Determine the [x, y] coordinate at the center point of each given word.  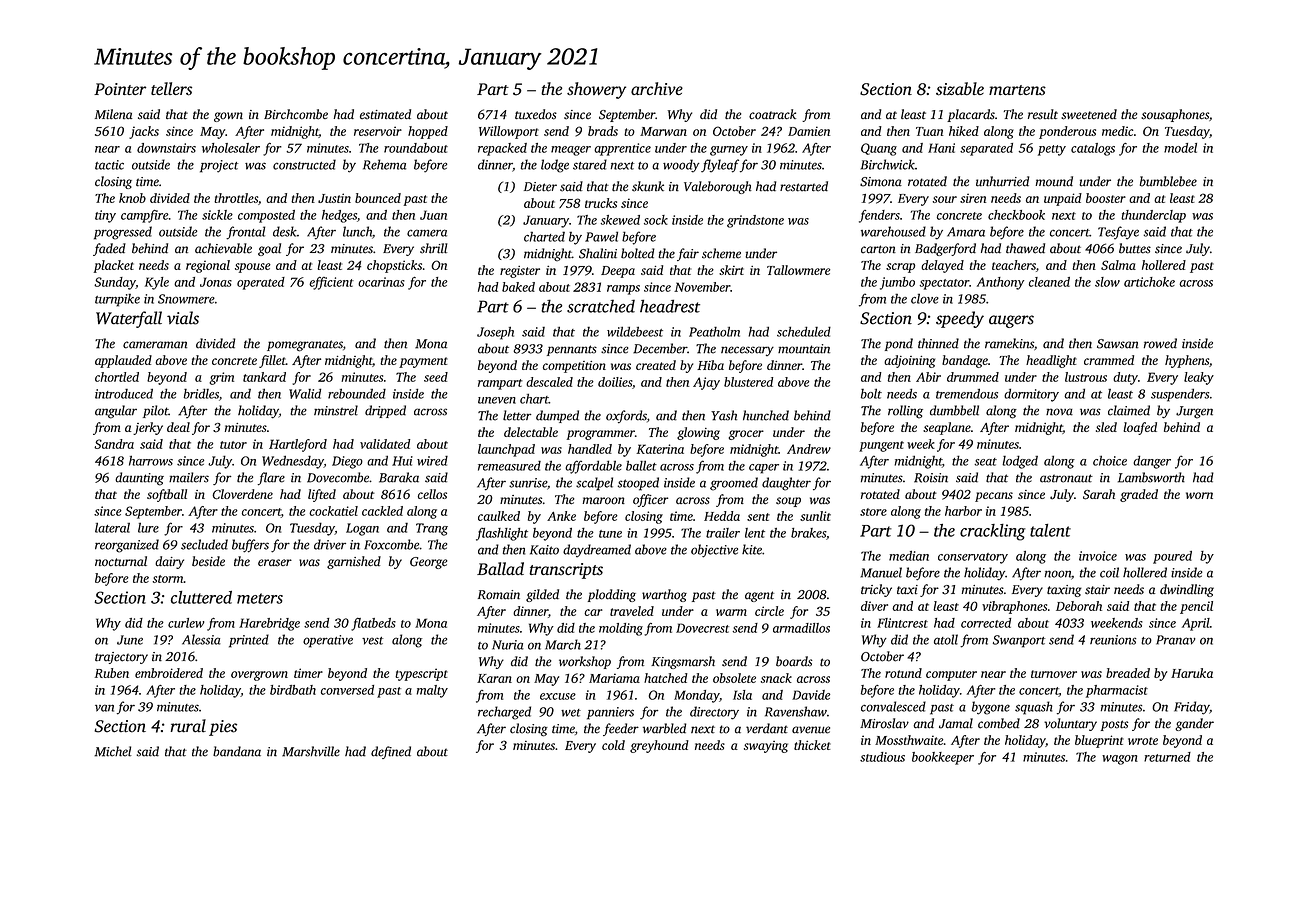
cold [613, 745]
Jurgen [1194, 412]
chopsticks [394, 266]
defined [391, 752]
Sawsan [1118, 344]
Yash [724, 415]
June [130, 640]
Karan [494, 678]
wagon [1120, 760]
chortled [117, 377]
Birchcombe [296, 114]
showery [596, 90]
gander [1194, 724]
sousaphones [1175, 115]
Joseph [495, 333]
